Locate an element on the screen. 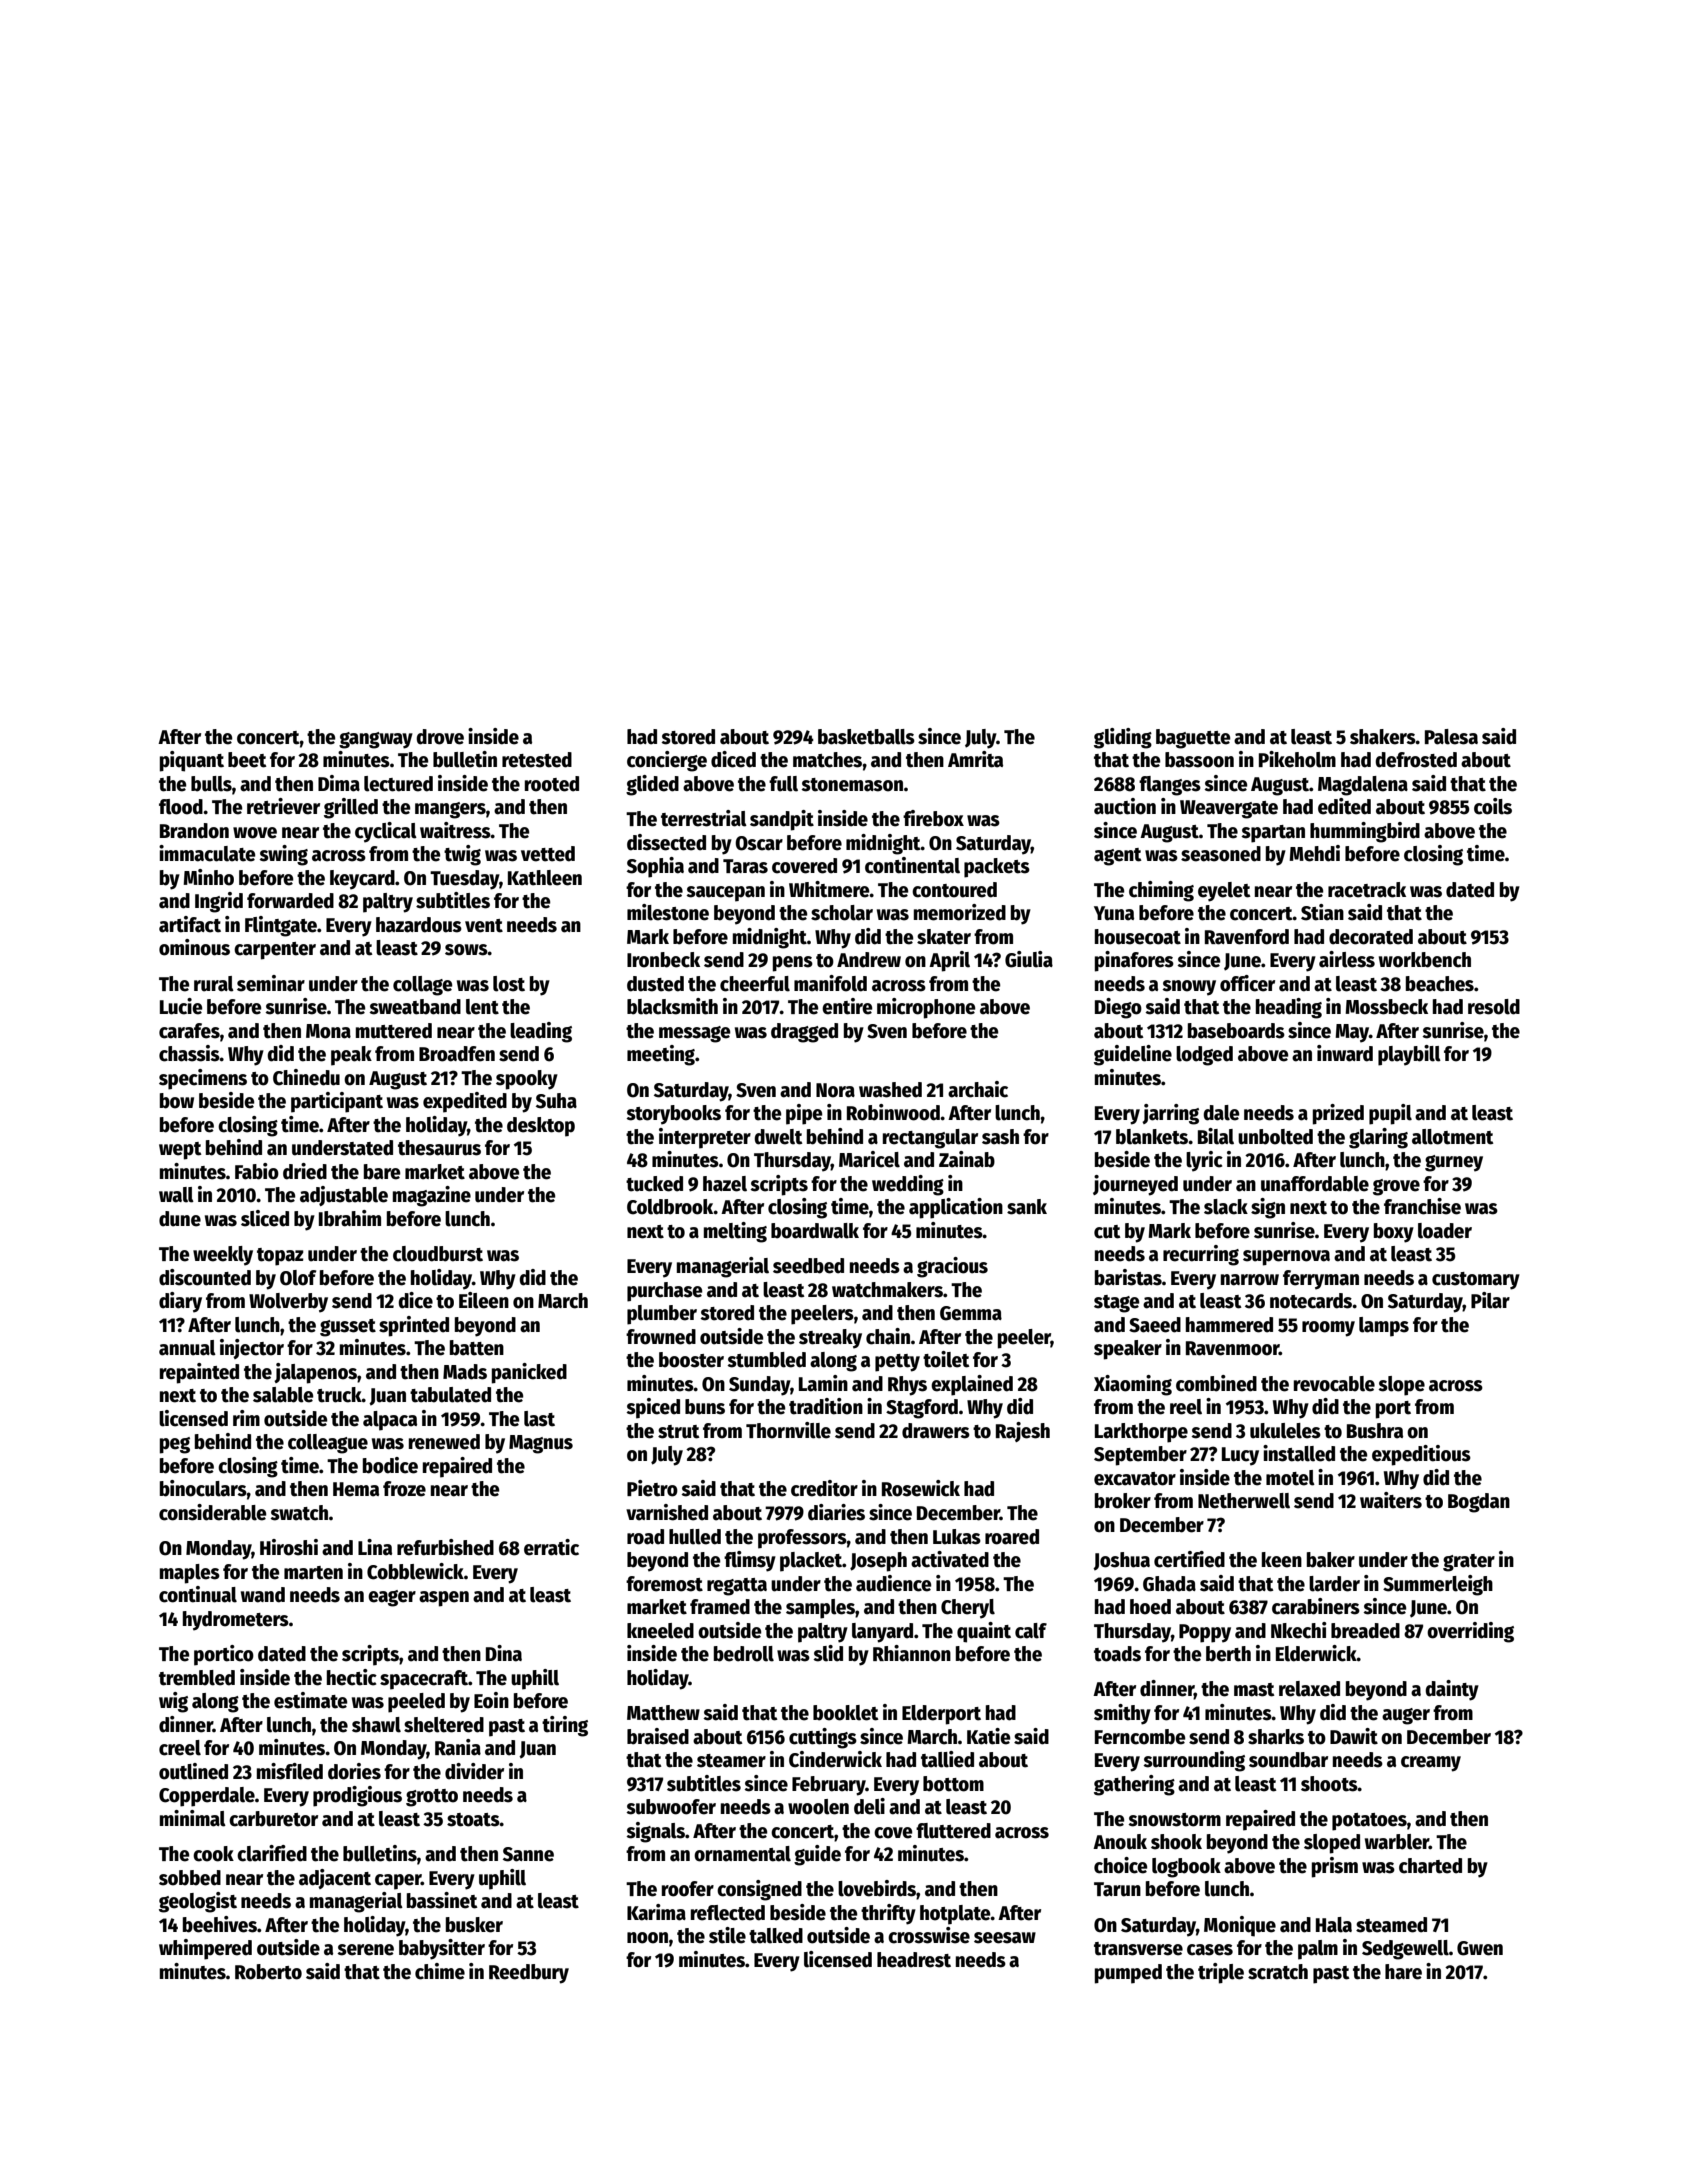  sandpit is located at coordinates (782, 820).
